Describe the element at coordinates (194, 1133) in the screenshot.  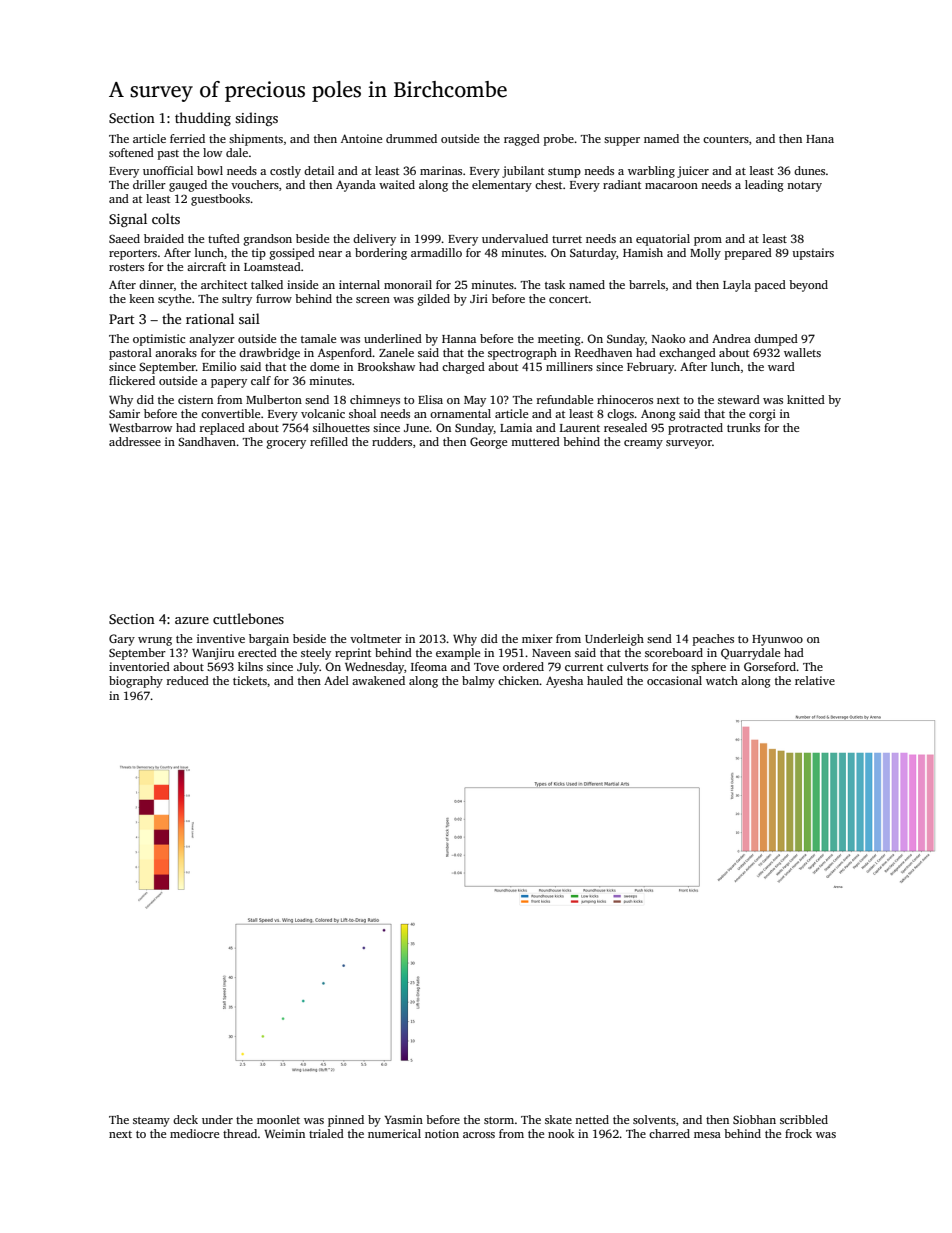
I see `mediocre` at that location.
